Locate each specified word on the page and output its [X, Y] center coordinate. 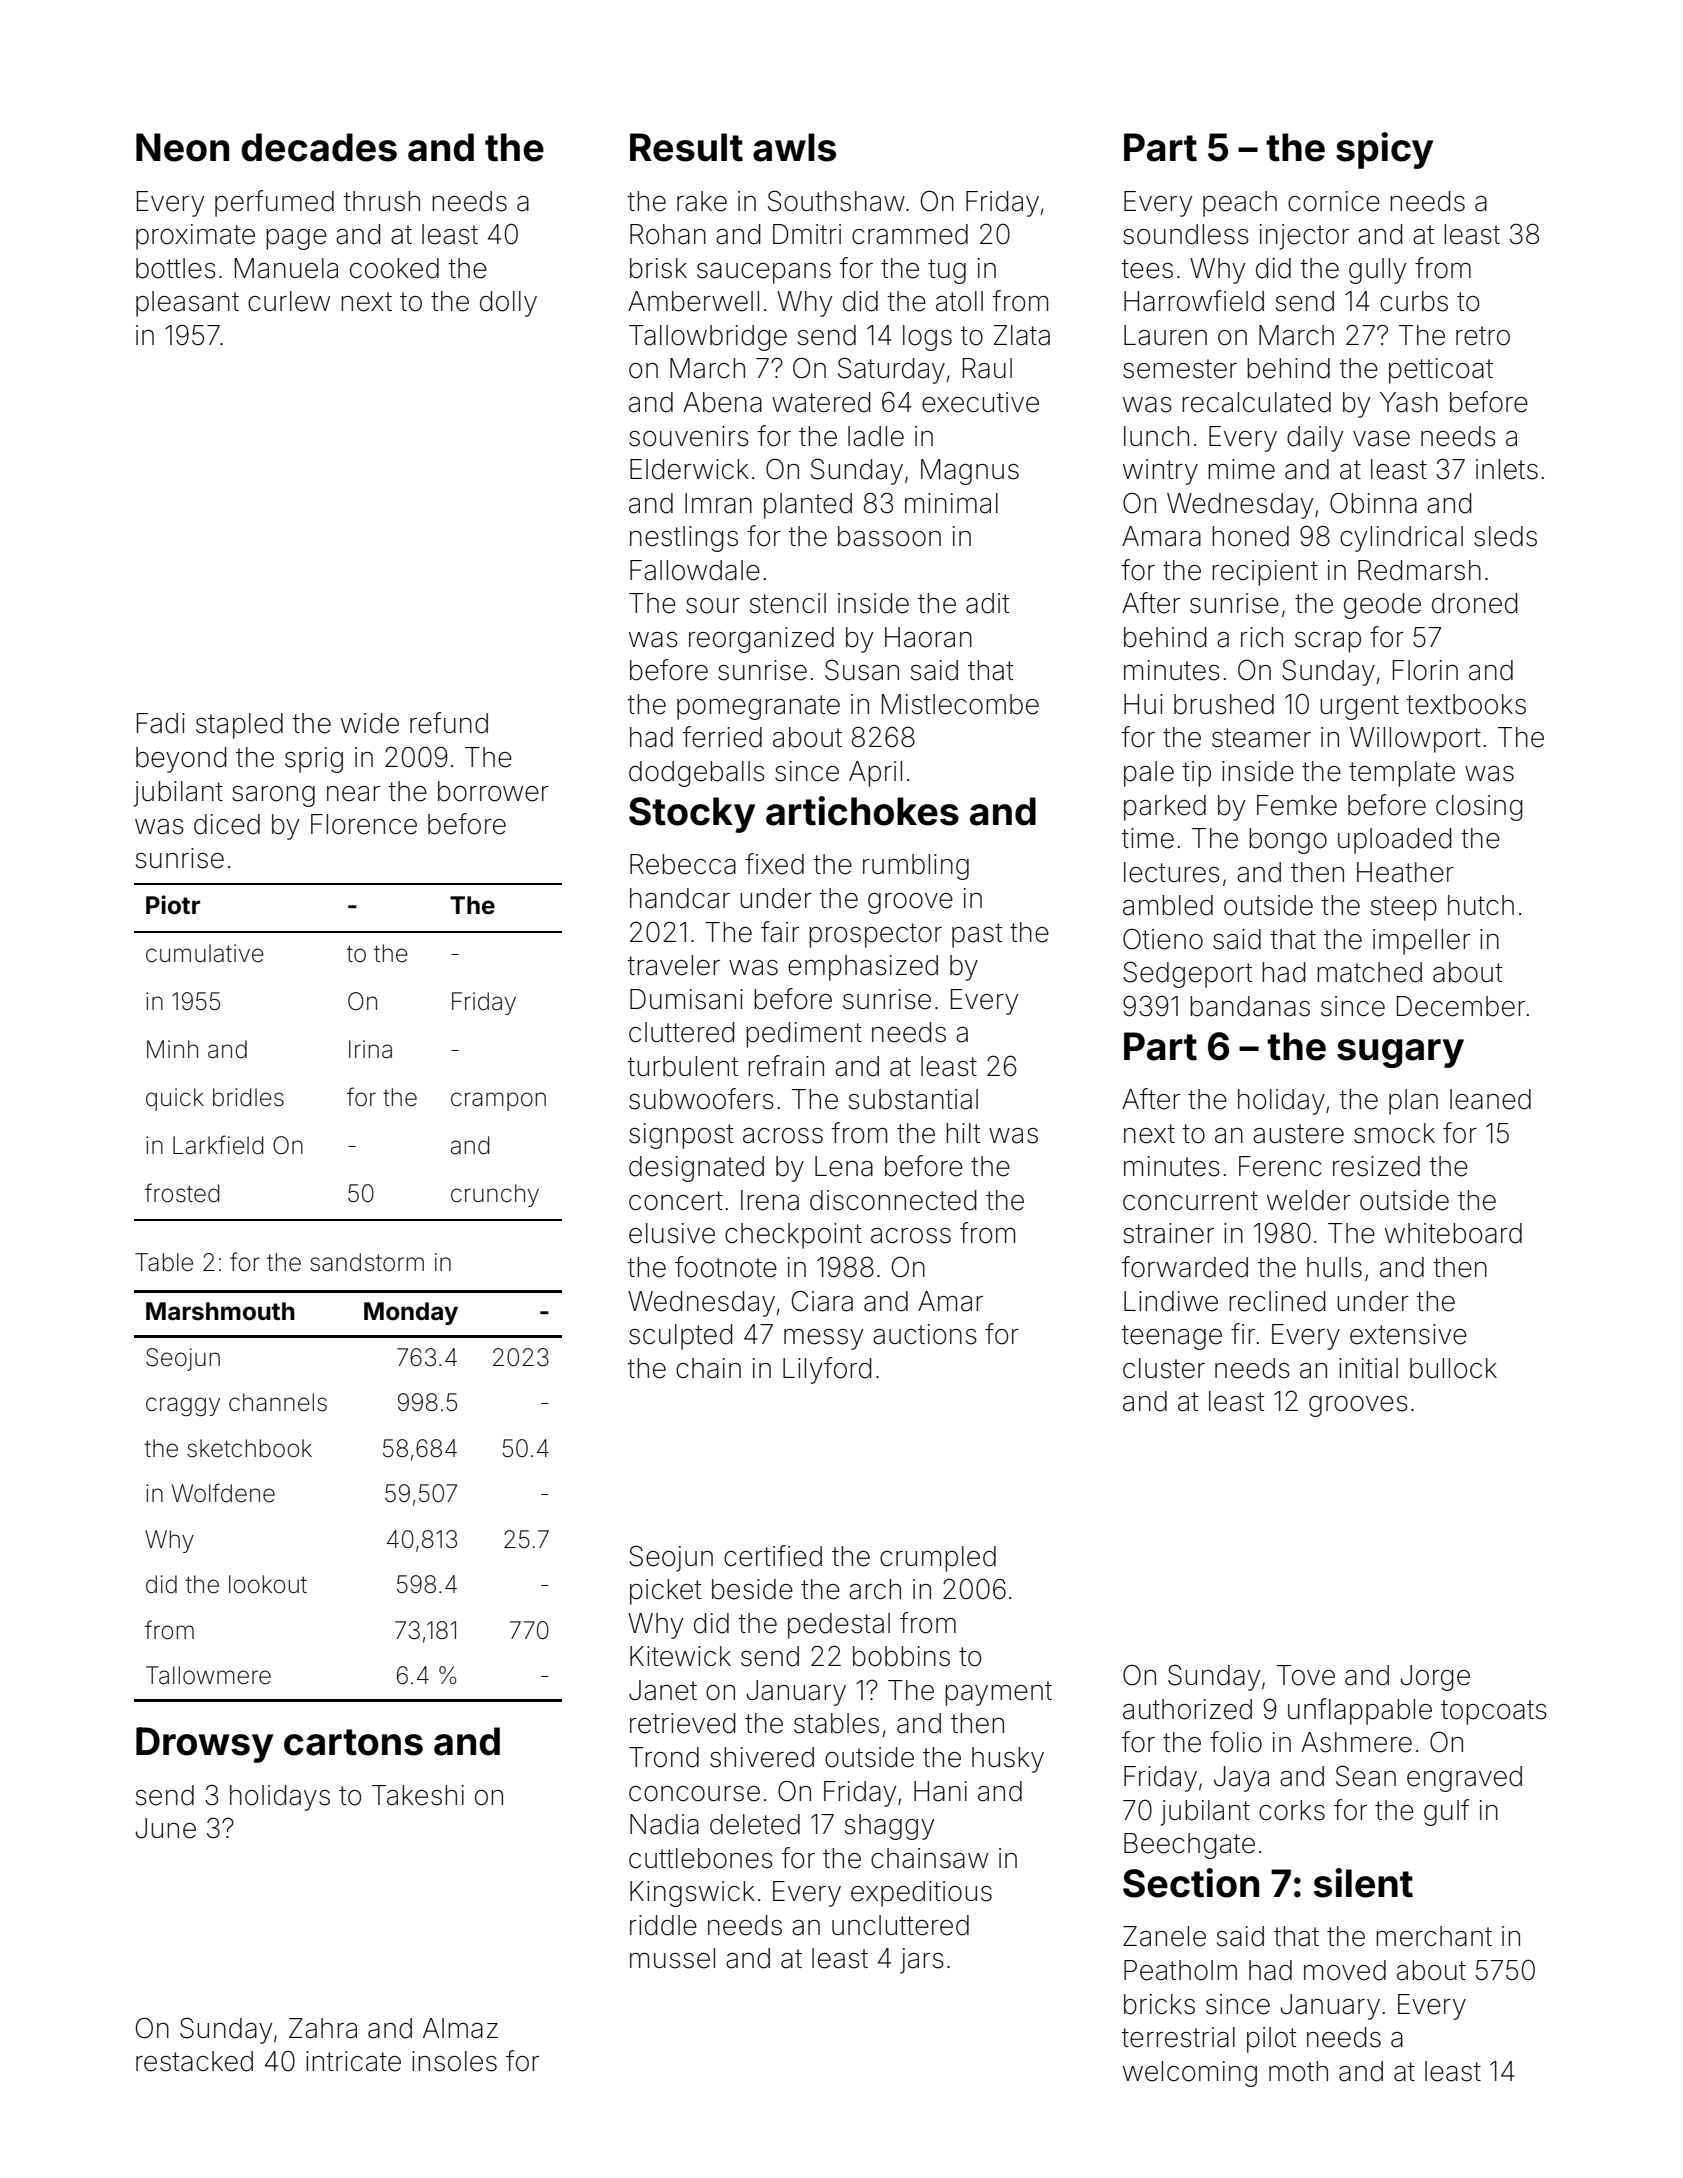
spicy [1384, 150]
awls [794, 147]
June [166, 1828]
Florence [364, 824]
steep [1404, 908]
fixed [774, 864]
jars [922, 1961]
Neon [182, 147]
